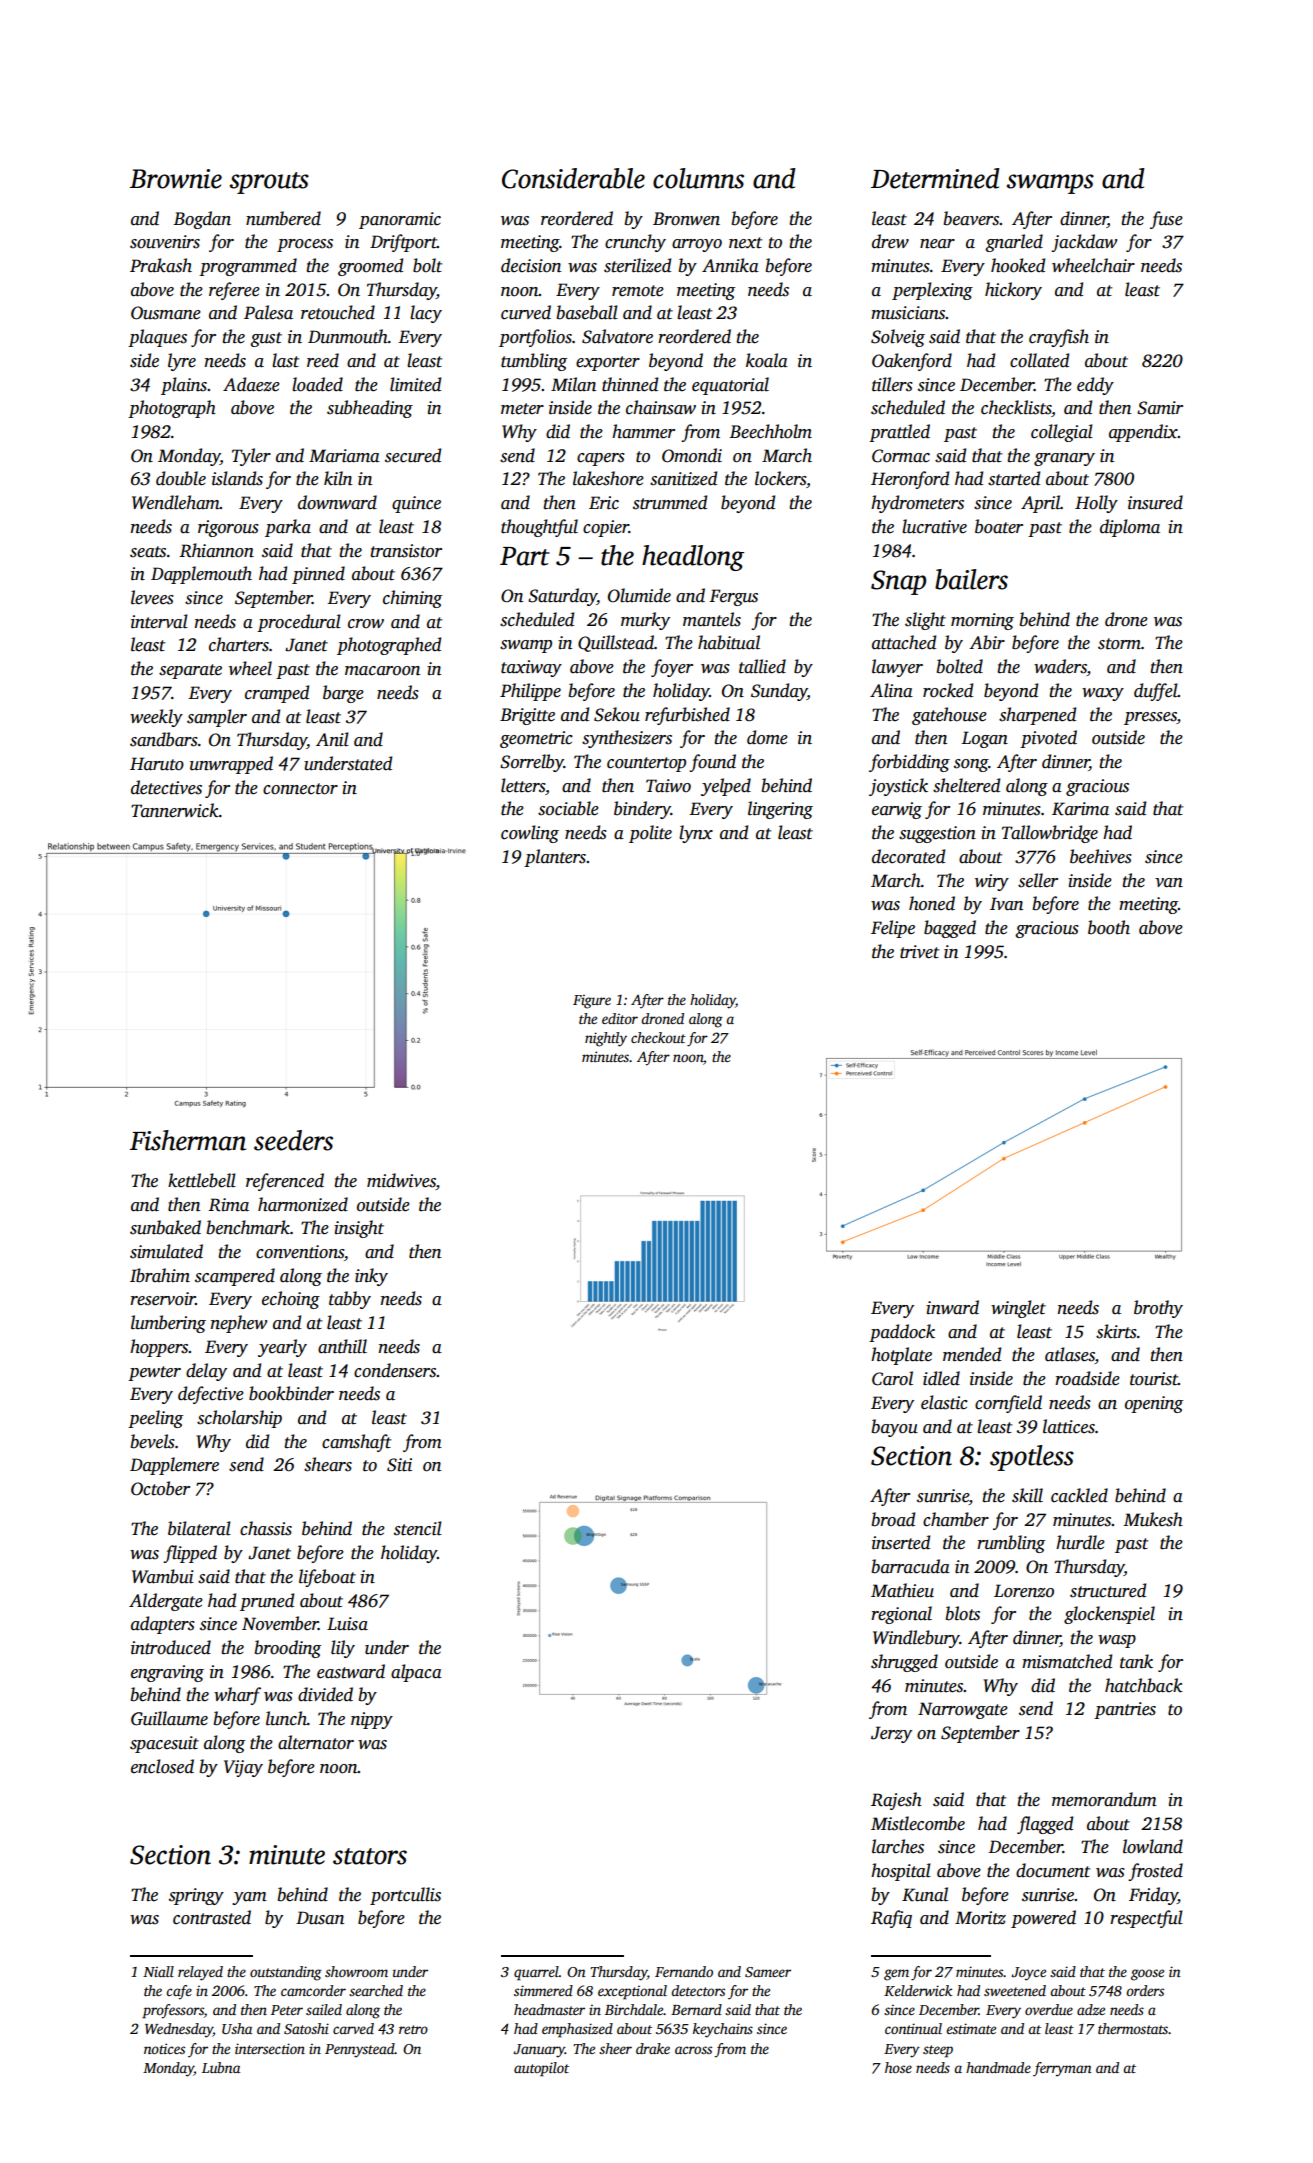 The height and width of the screenshot is (2163, 1313). Describe the element at coordinates (992, 882) in the screenshot. I see `wiry` at that location.
